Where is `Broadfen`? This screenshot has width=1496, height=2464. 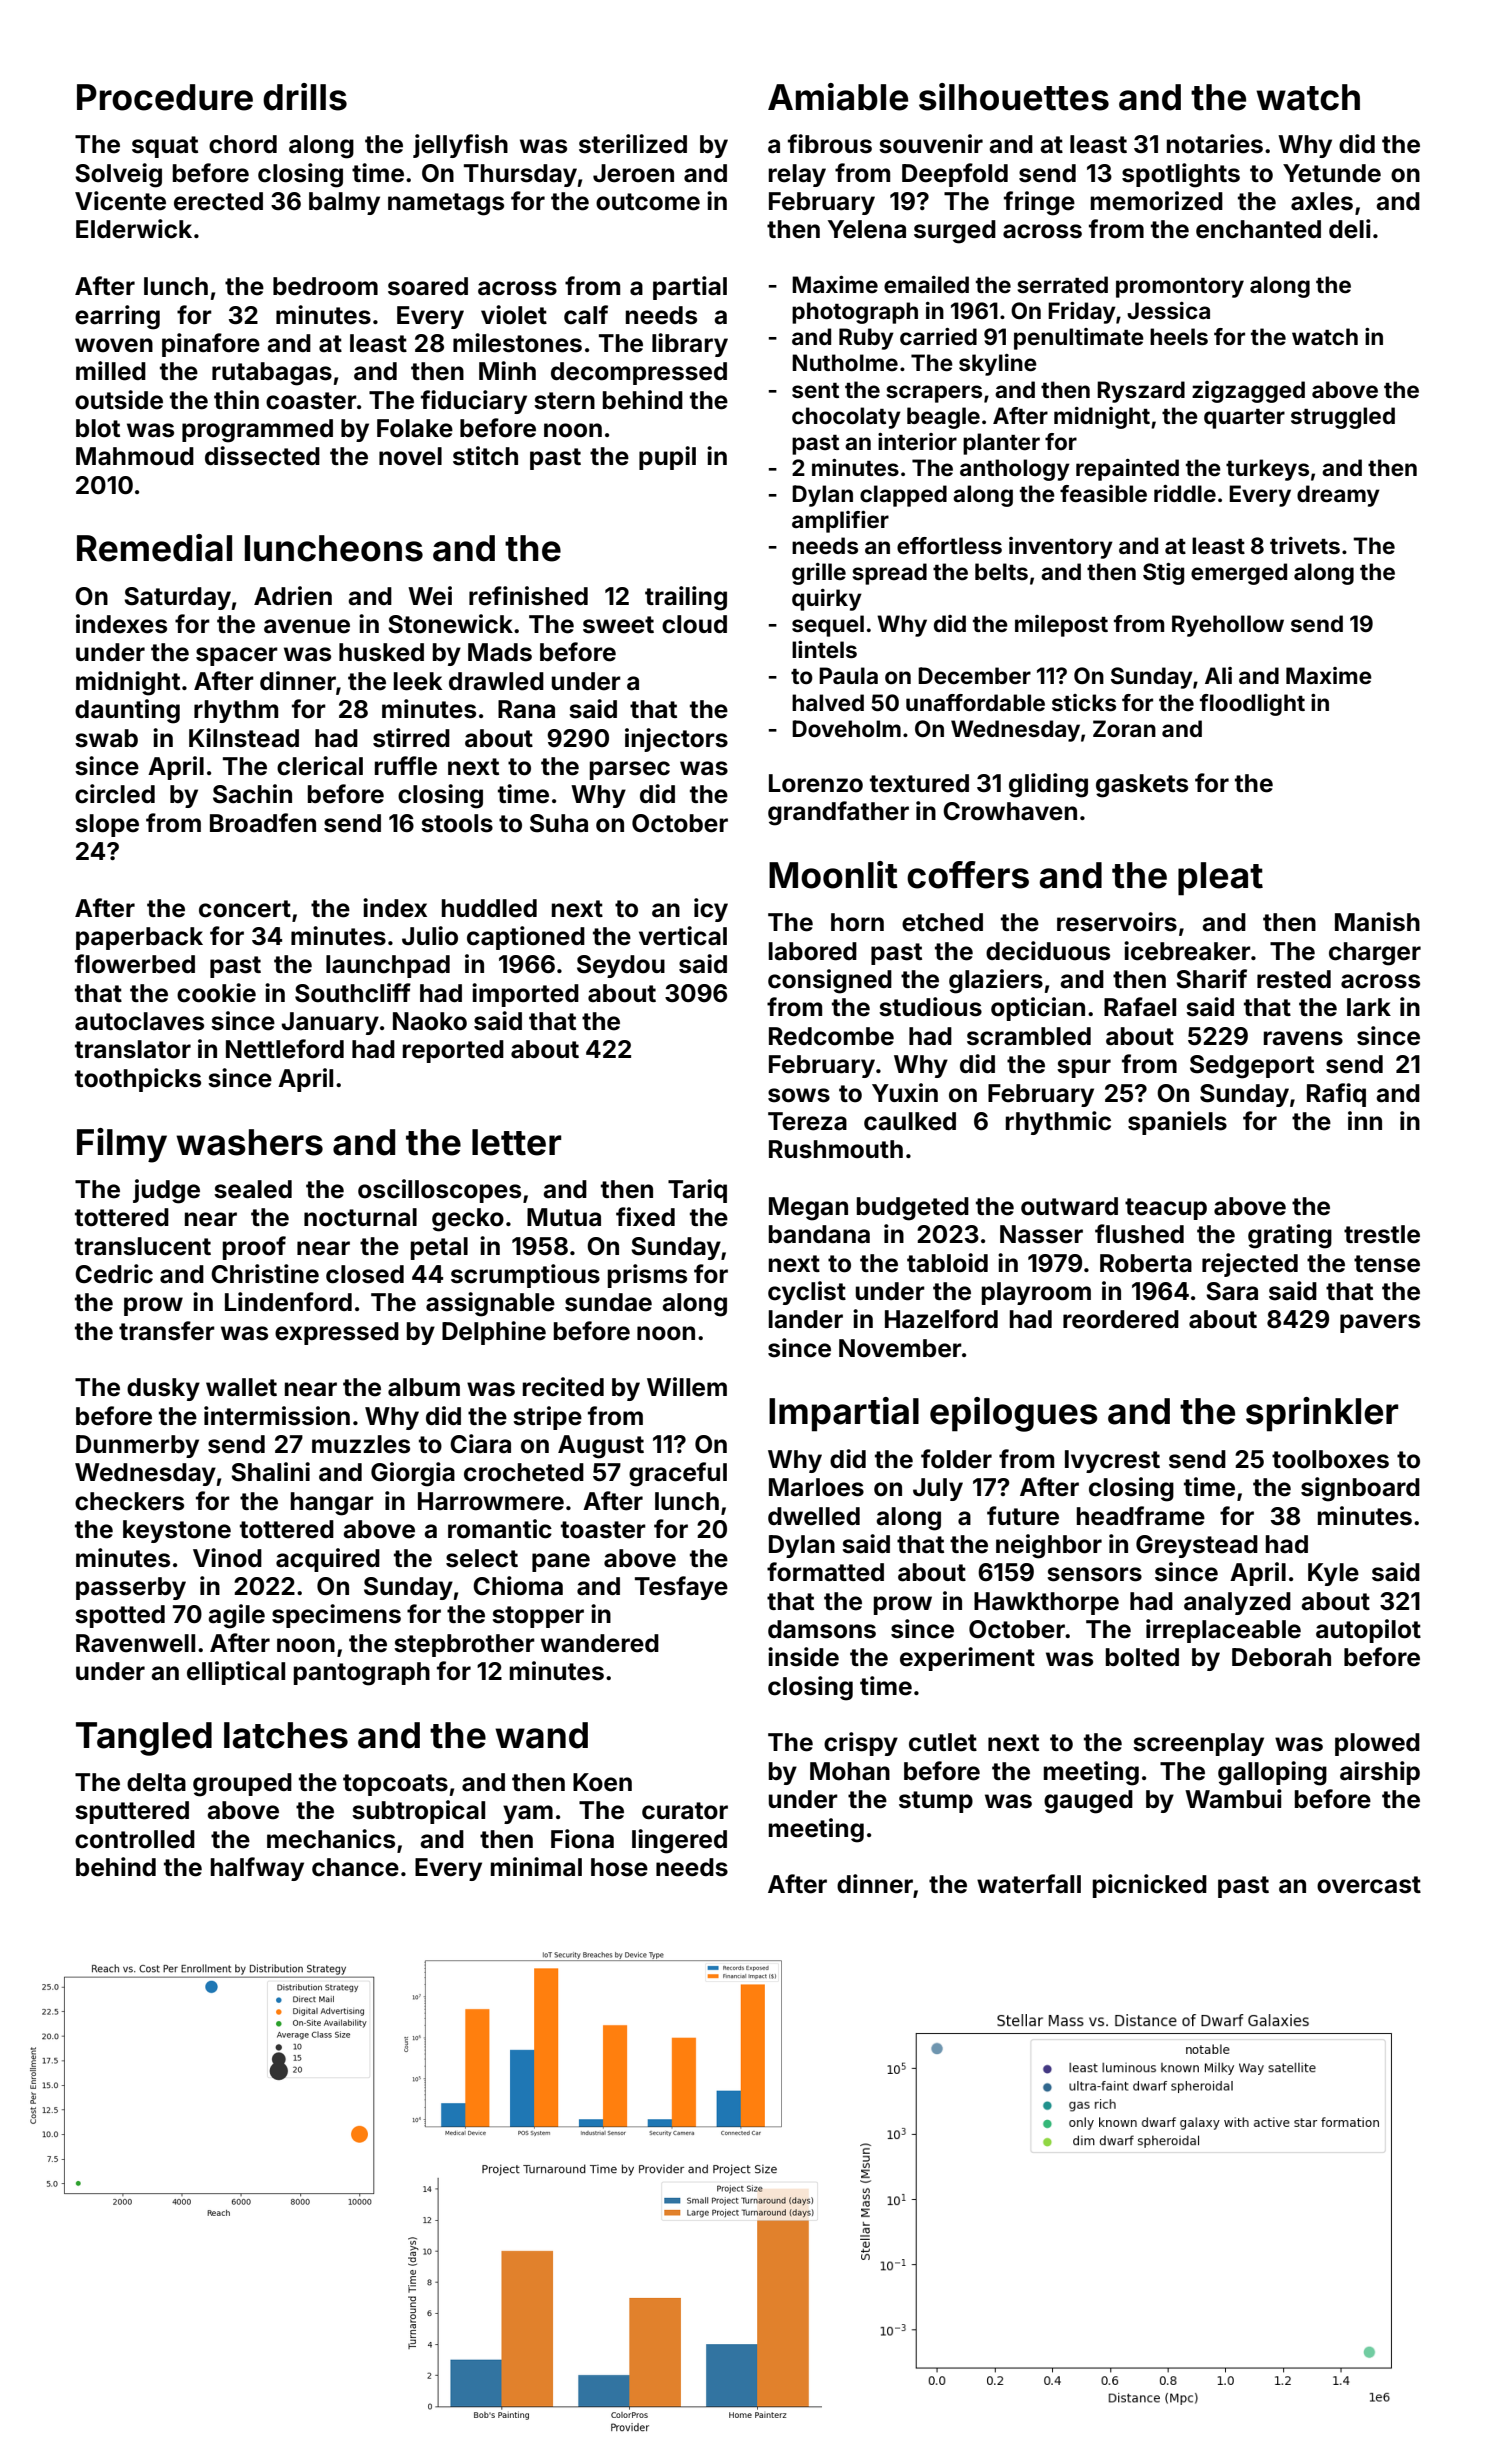 Broadfen is located at coordinates (263, 823).
